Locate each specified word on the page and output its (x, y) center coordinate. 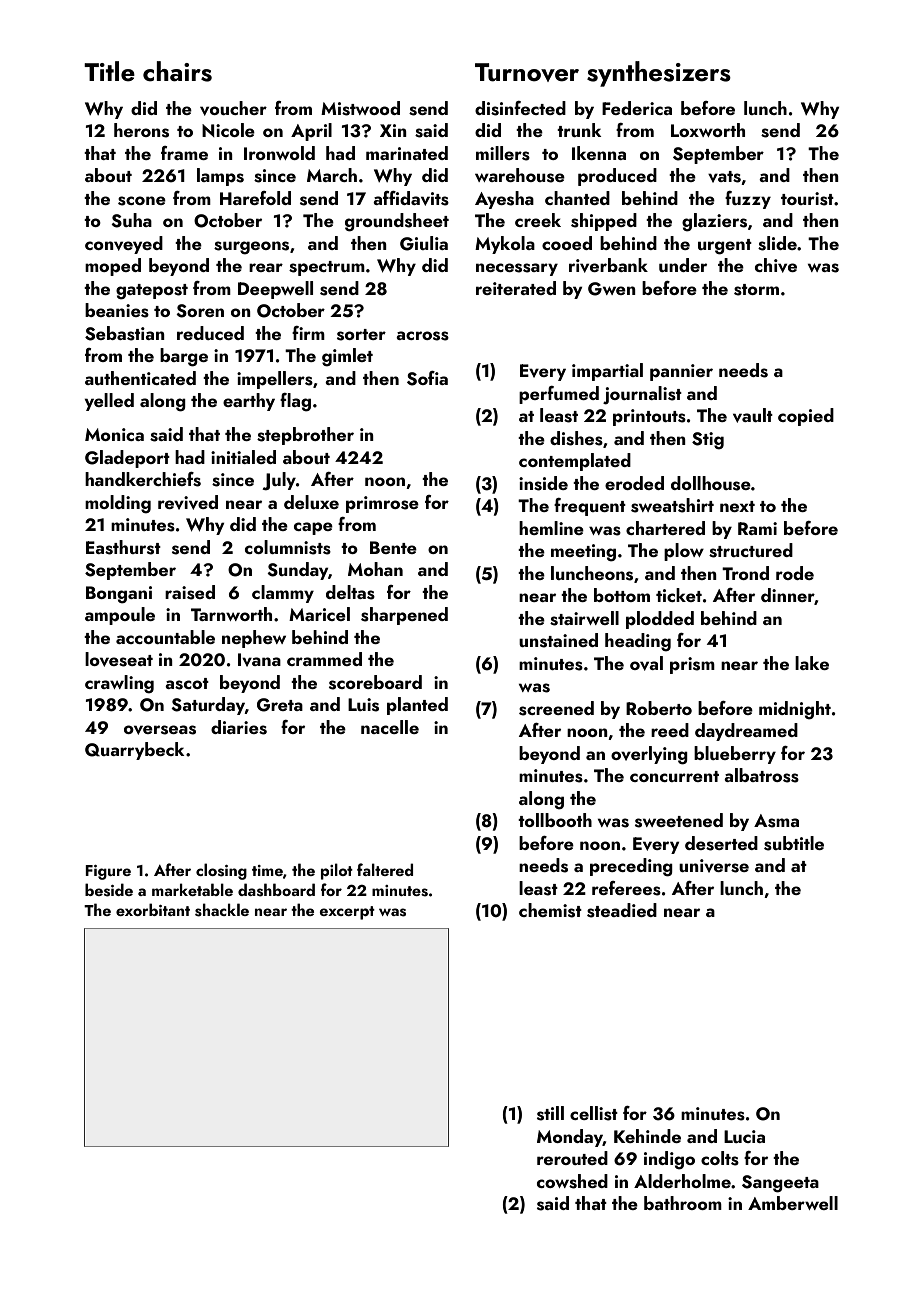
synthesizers (659, 74)
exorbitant (153, 909)
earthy (249, 402)
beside (109, 890)
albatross (761, 775)
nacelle (390, 727)
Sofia (427, 378)
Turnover (527, 72)
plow (684, 552)
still (550, 1113)
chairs (177, 71)
